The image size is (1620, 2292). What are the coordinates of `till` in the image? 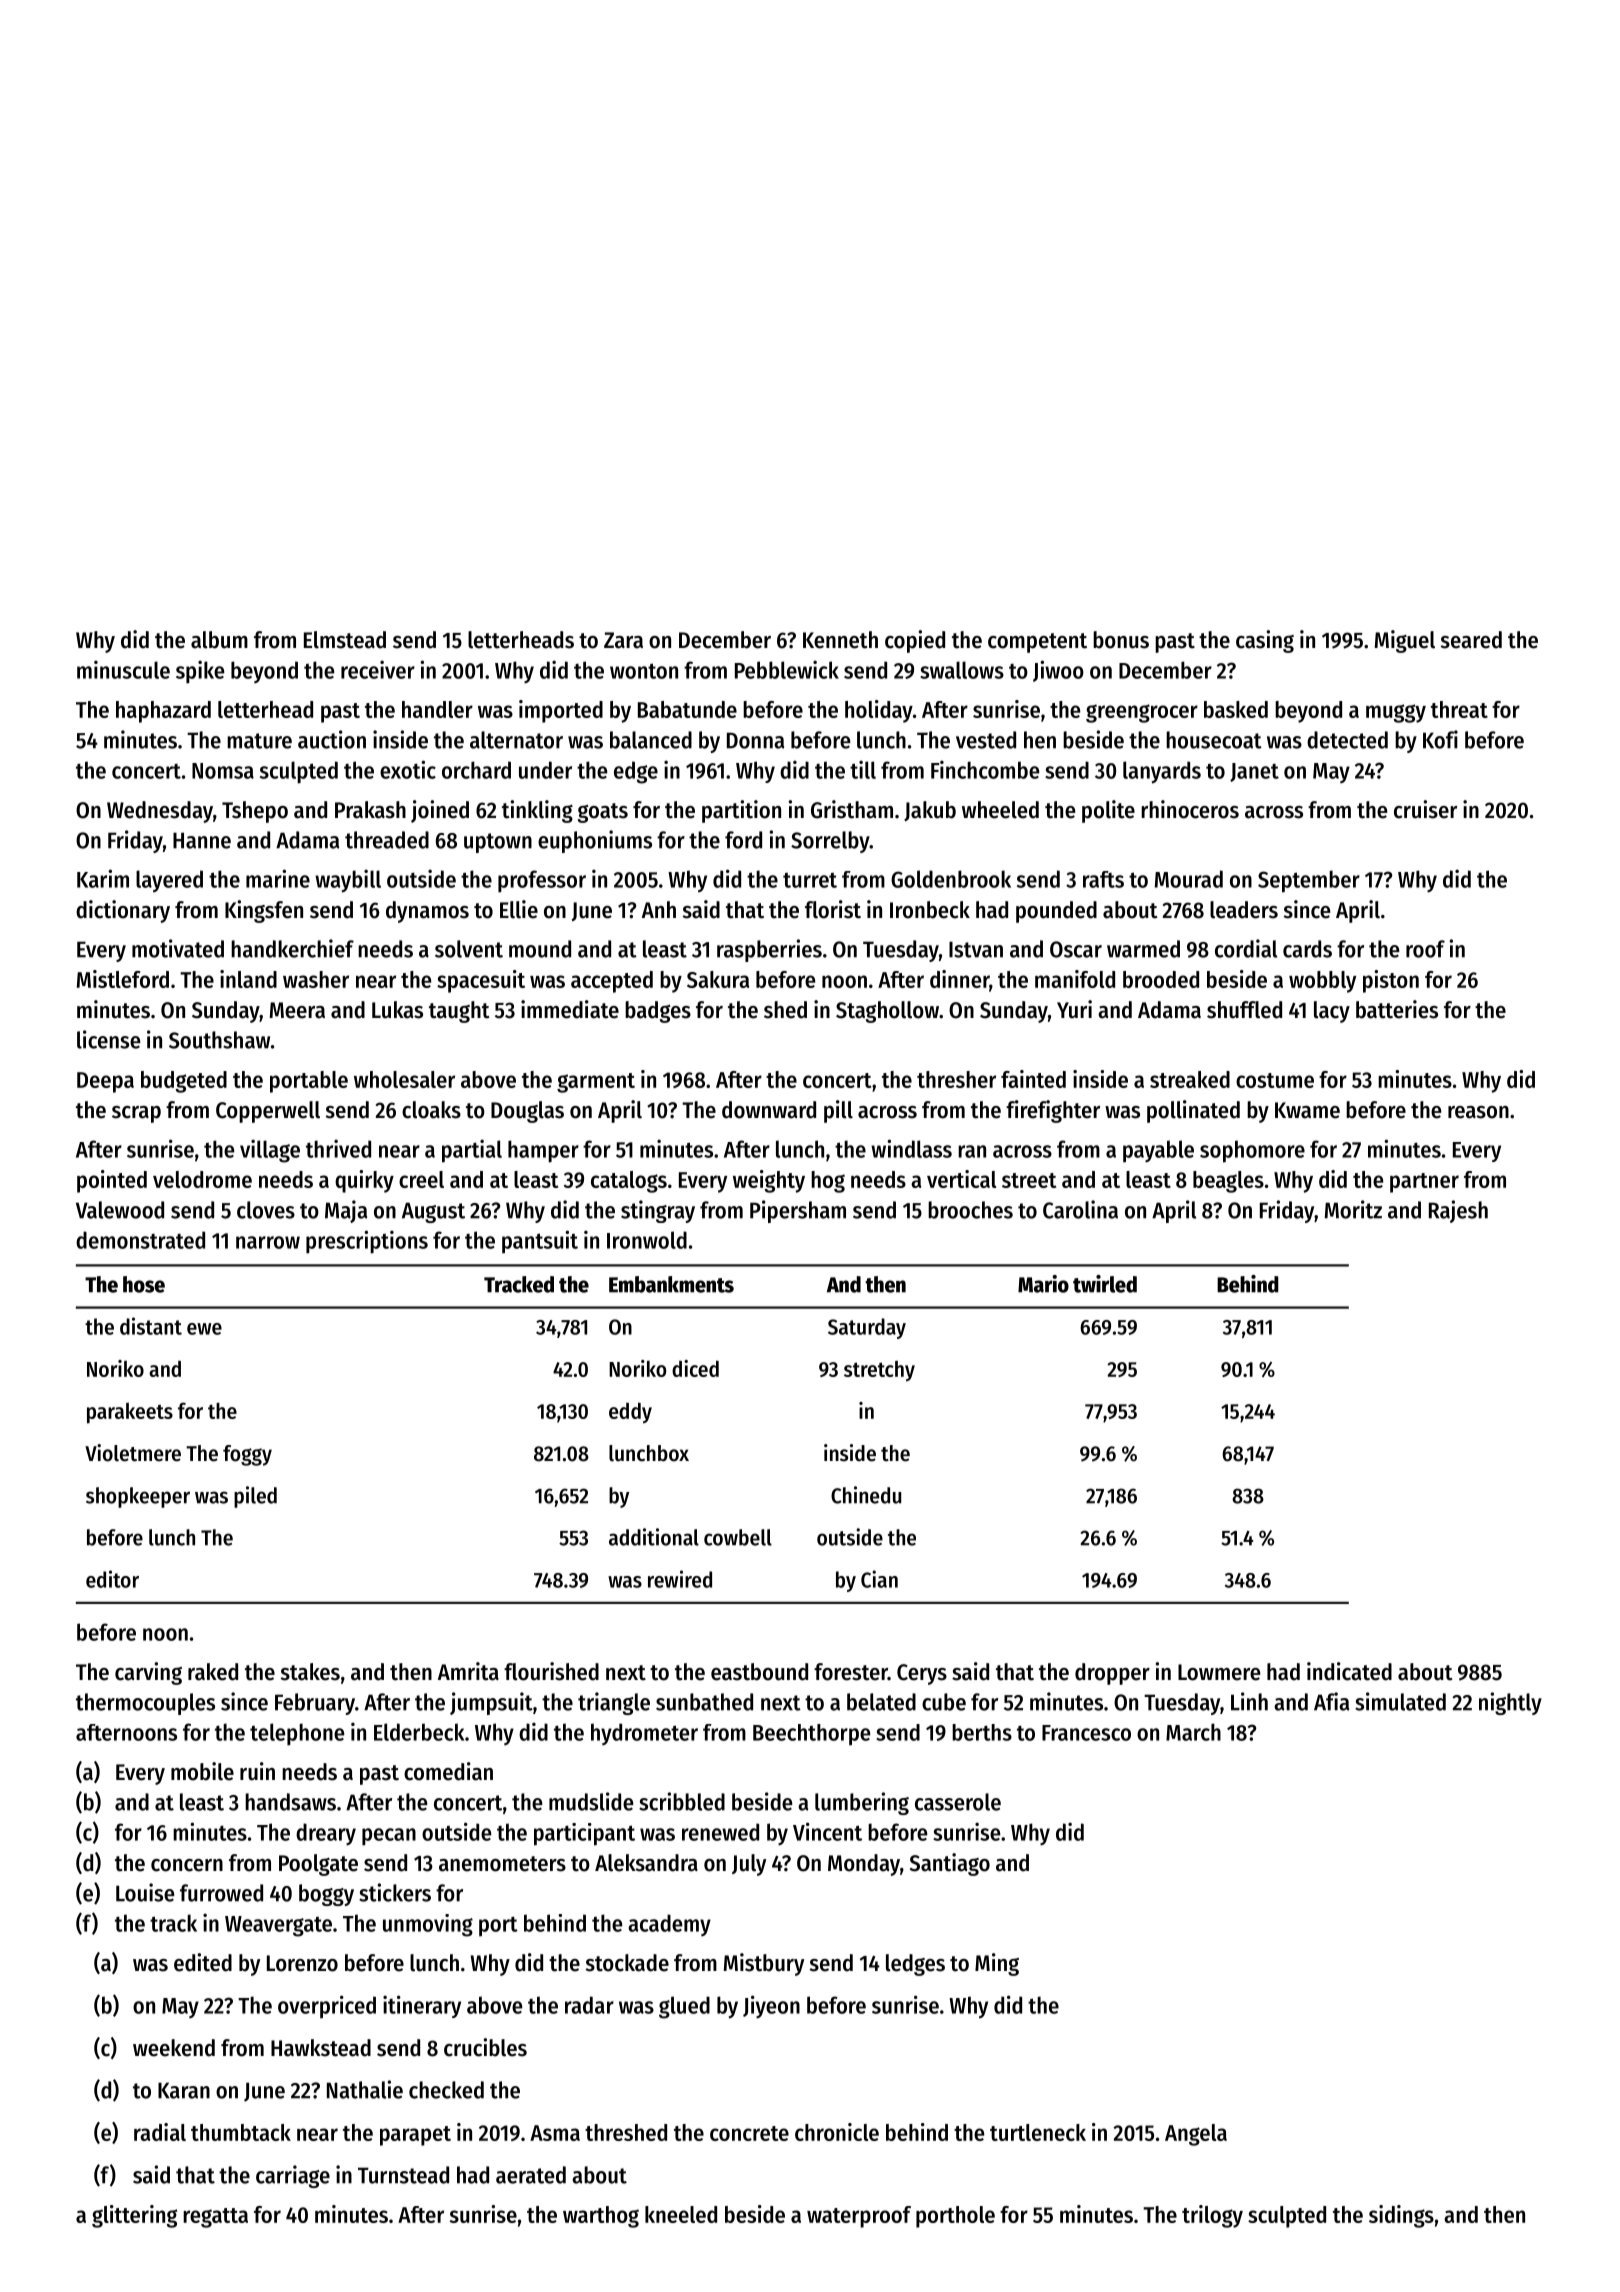 It's located at (863, 769).
